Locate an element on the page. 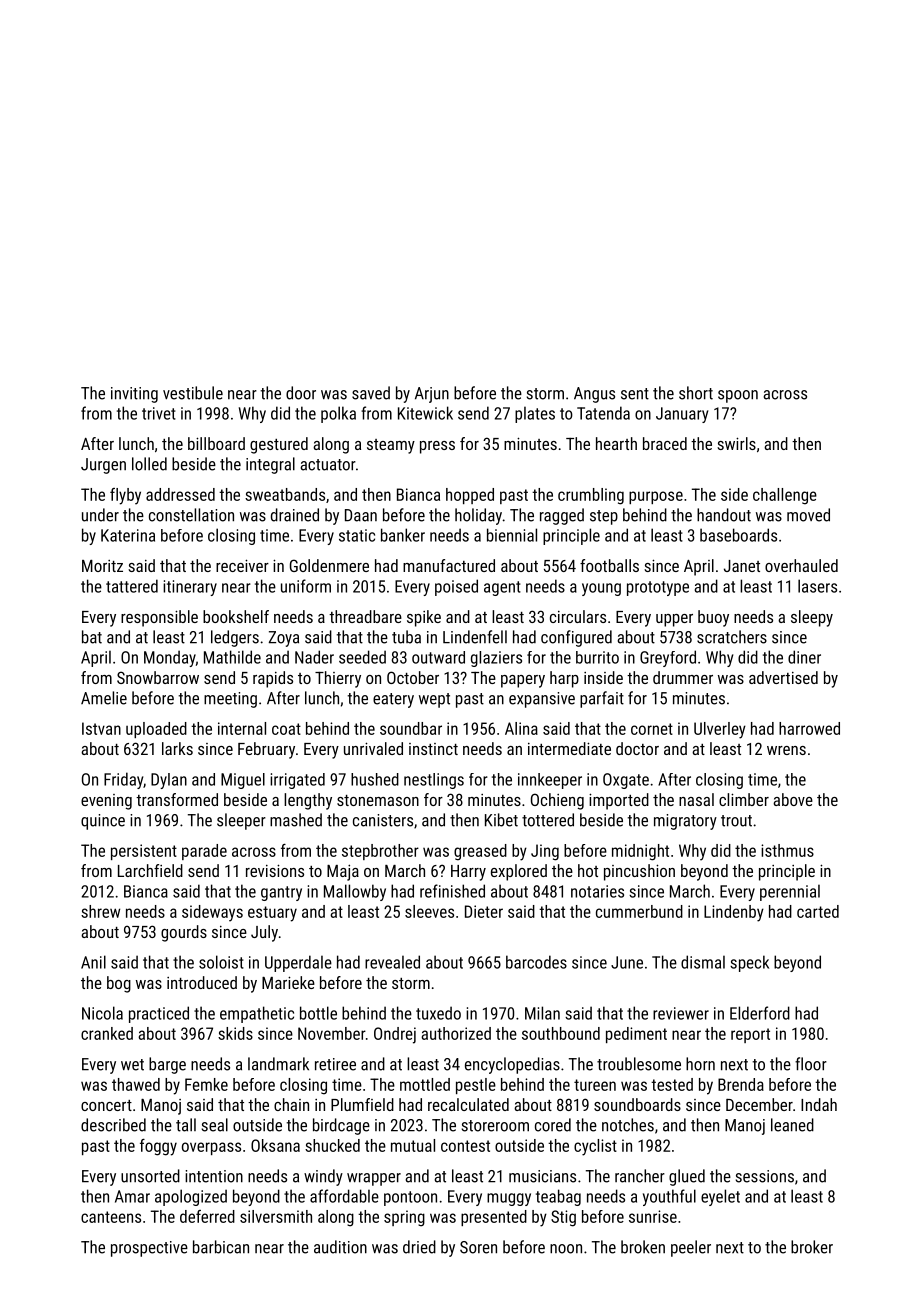 The width and height of the document is (924, 1308). barbican is located at coordinates (221, 1247).
